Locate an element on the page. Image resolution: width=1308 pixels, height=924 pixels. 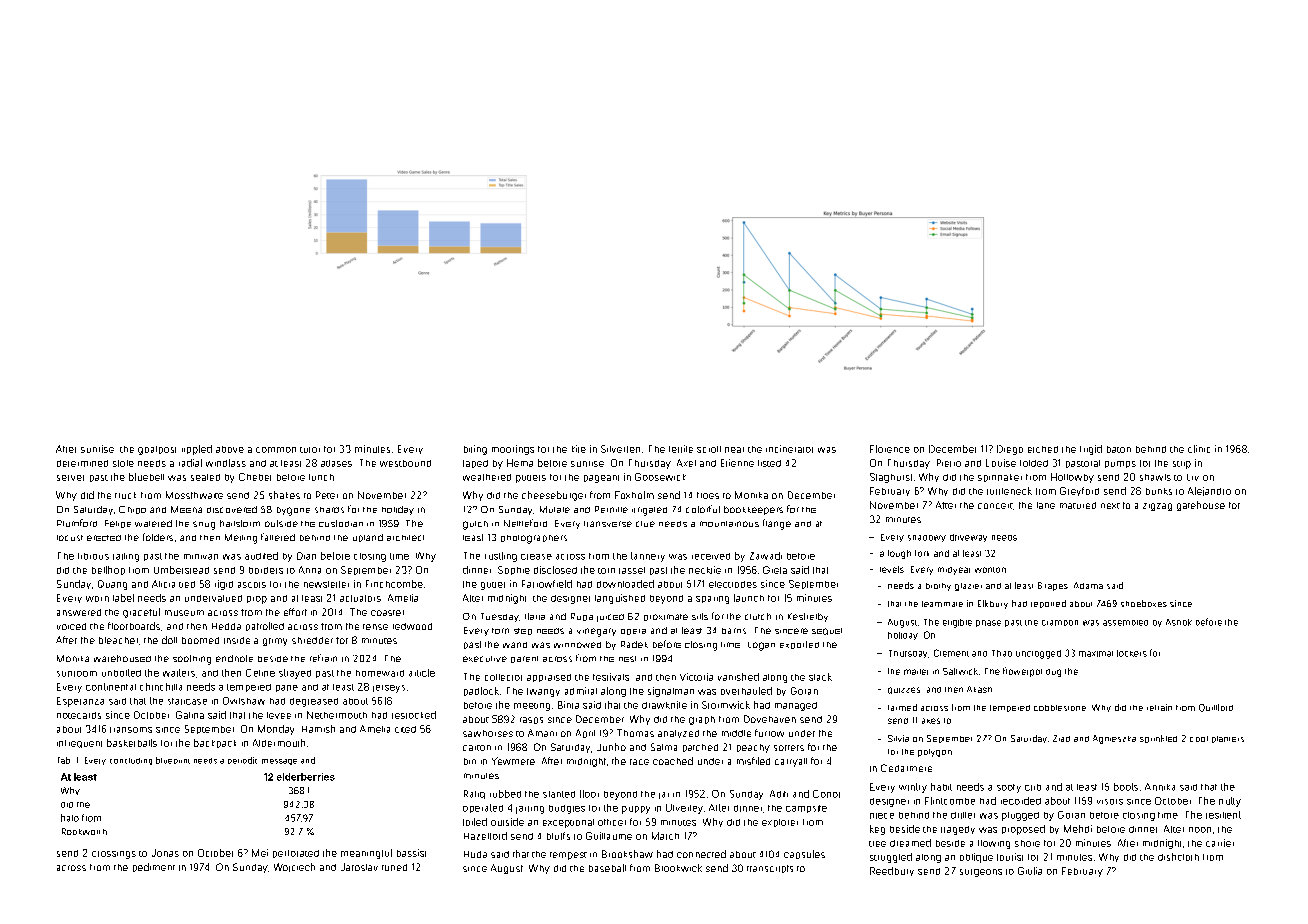
bluebell is located at coordinates (146, 477).
